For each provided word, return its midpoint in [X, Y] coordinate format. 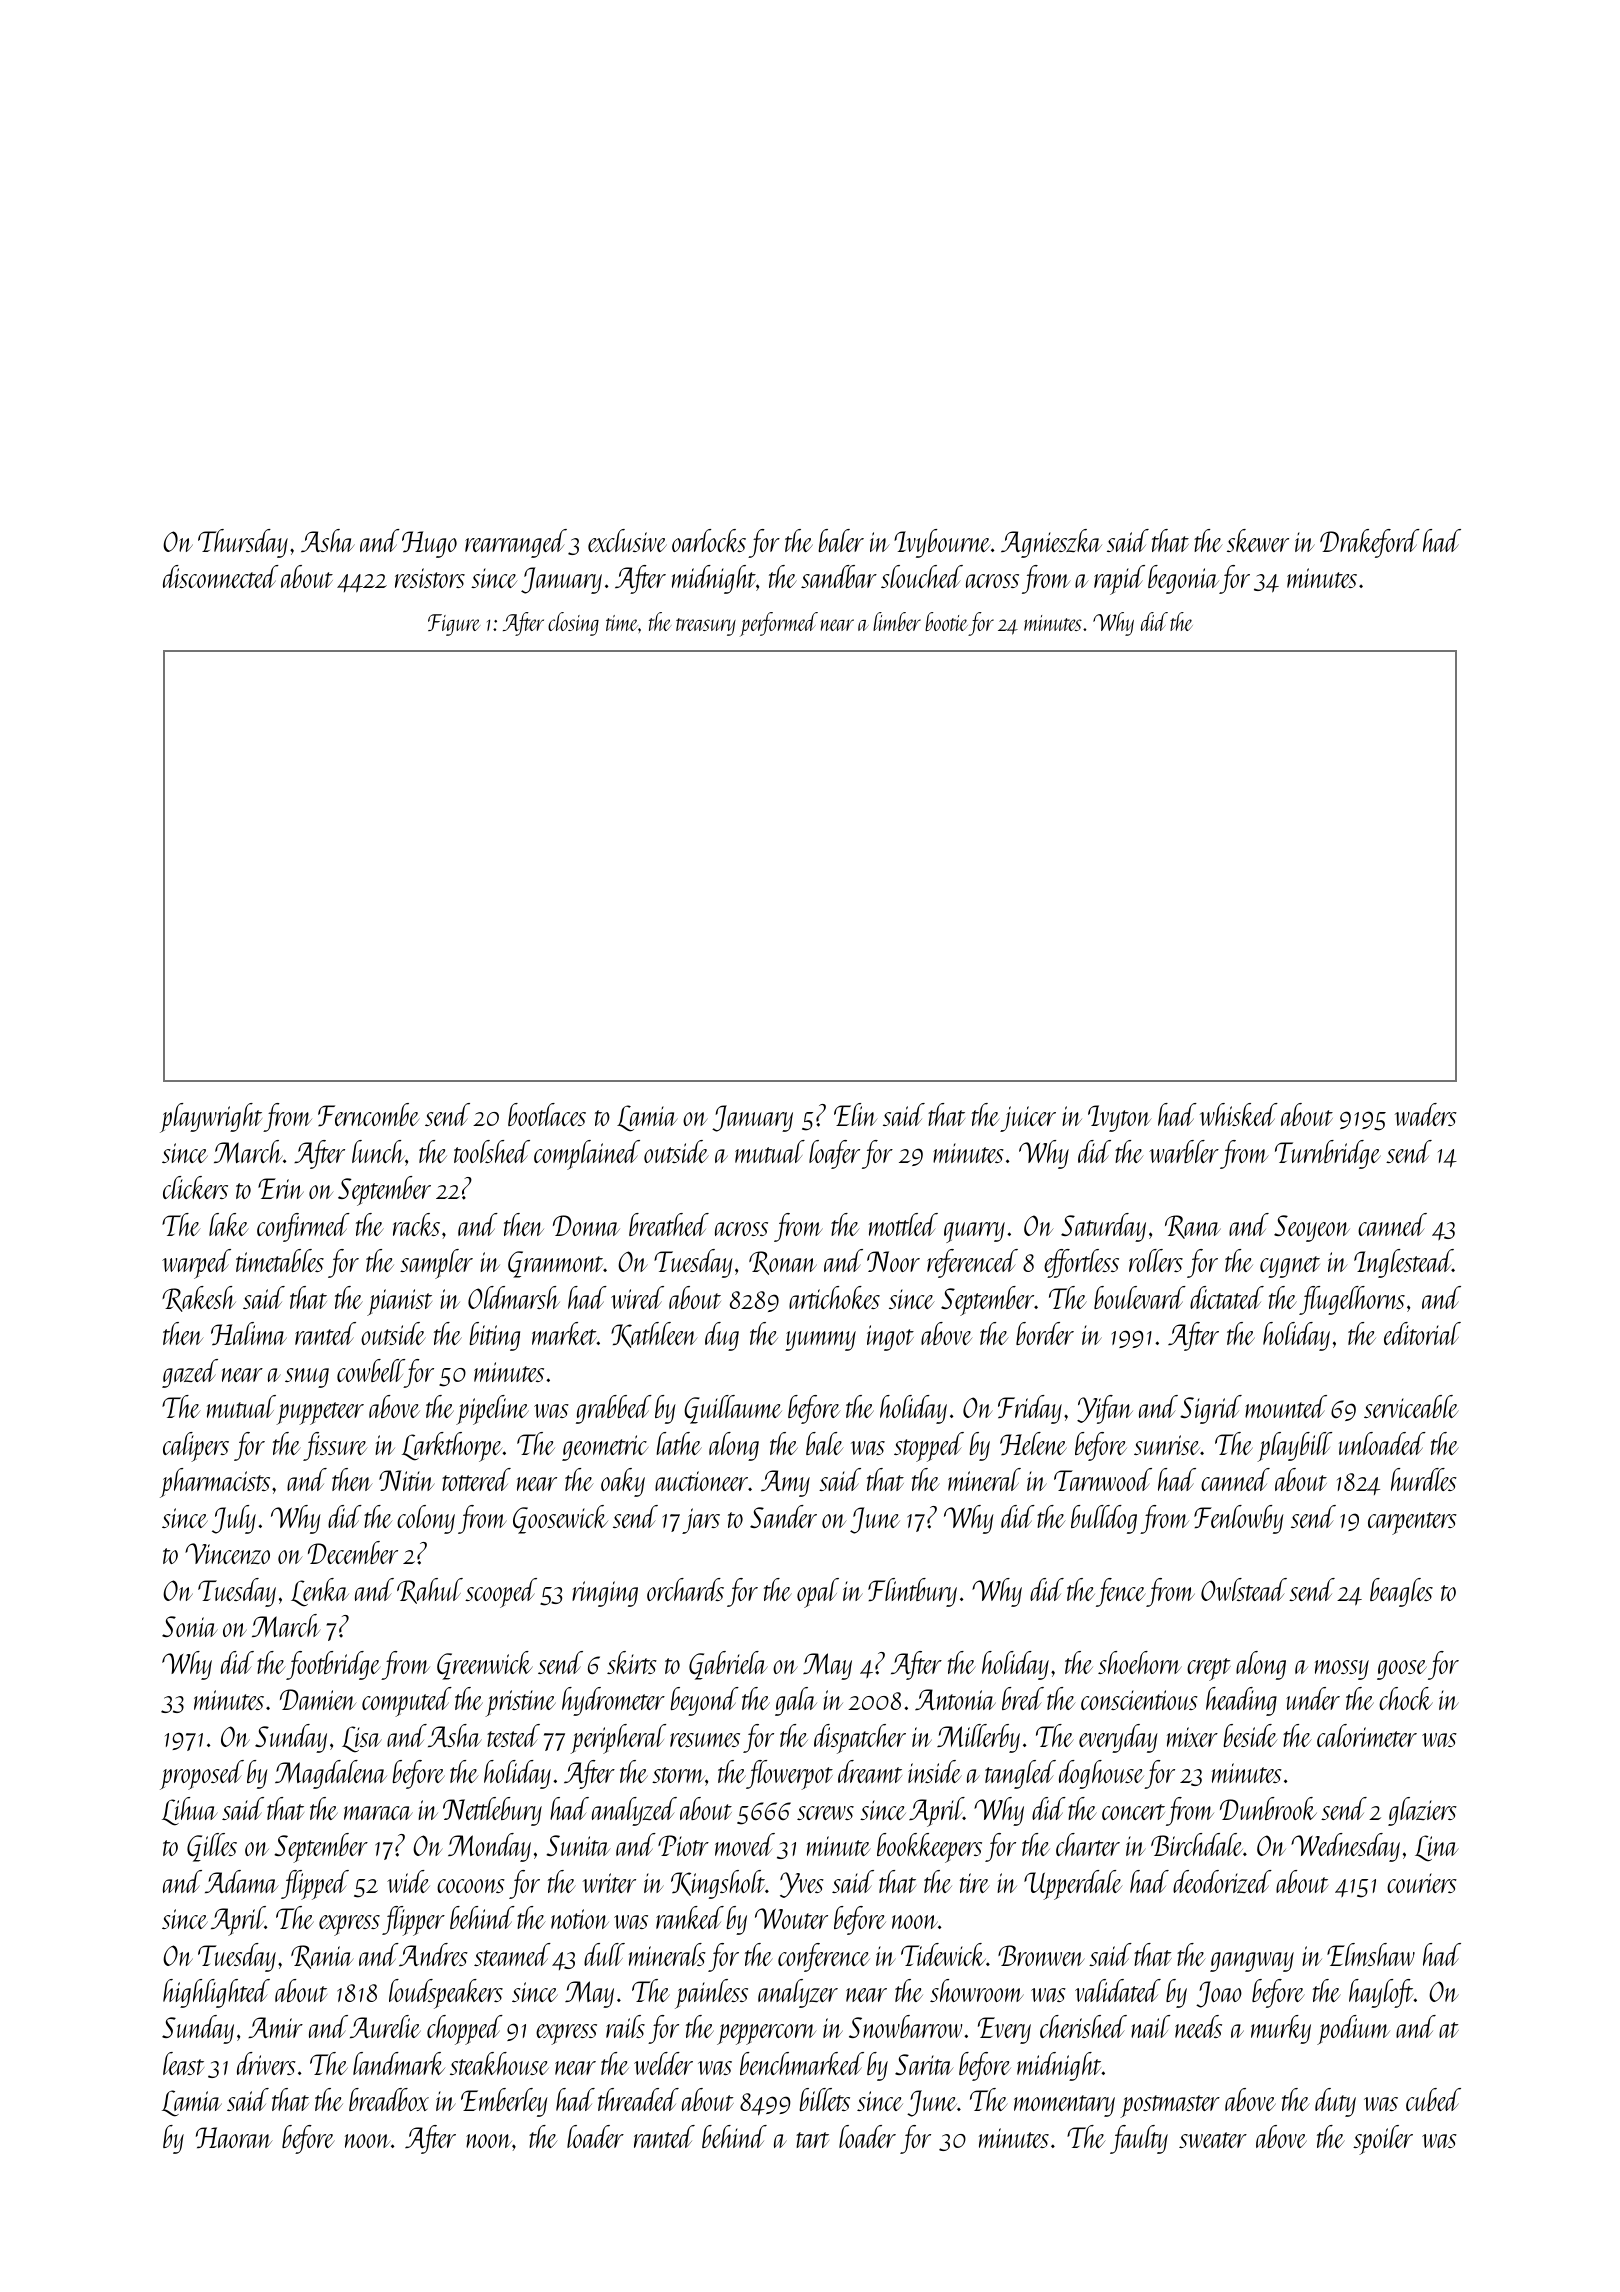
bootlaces [547, 1114]
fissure [335, 1446]
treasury [706, 627]
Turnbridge [1328, 1154]
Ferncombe [369, 1114]
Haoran [234, 2137]
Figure [454, 625]
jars [701, 1521]
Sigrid [1211, 1409]
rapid [1119, 580]
